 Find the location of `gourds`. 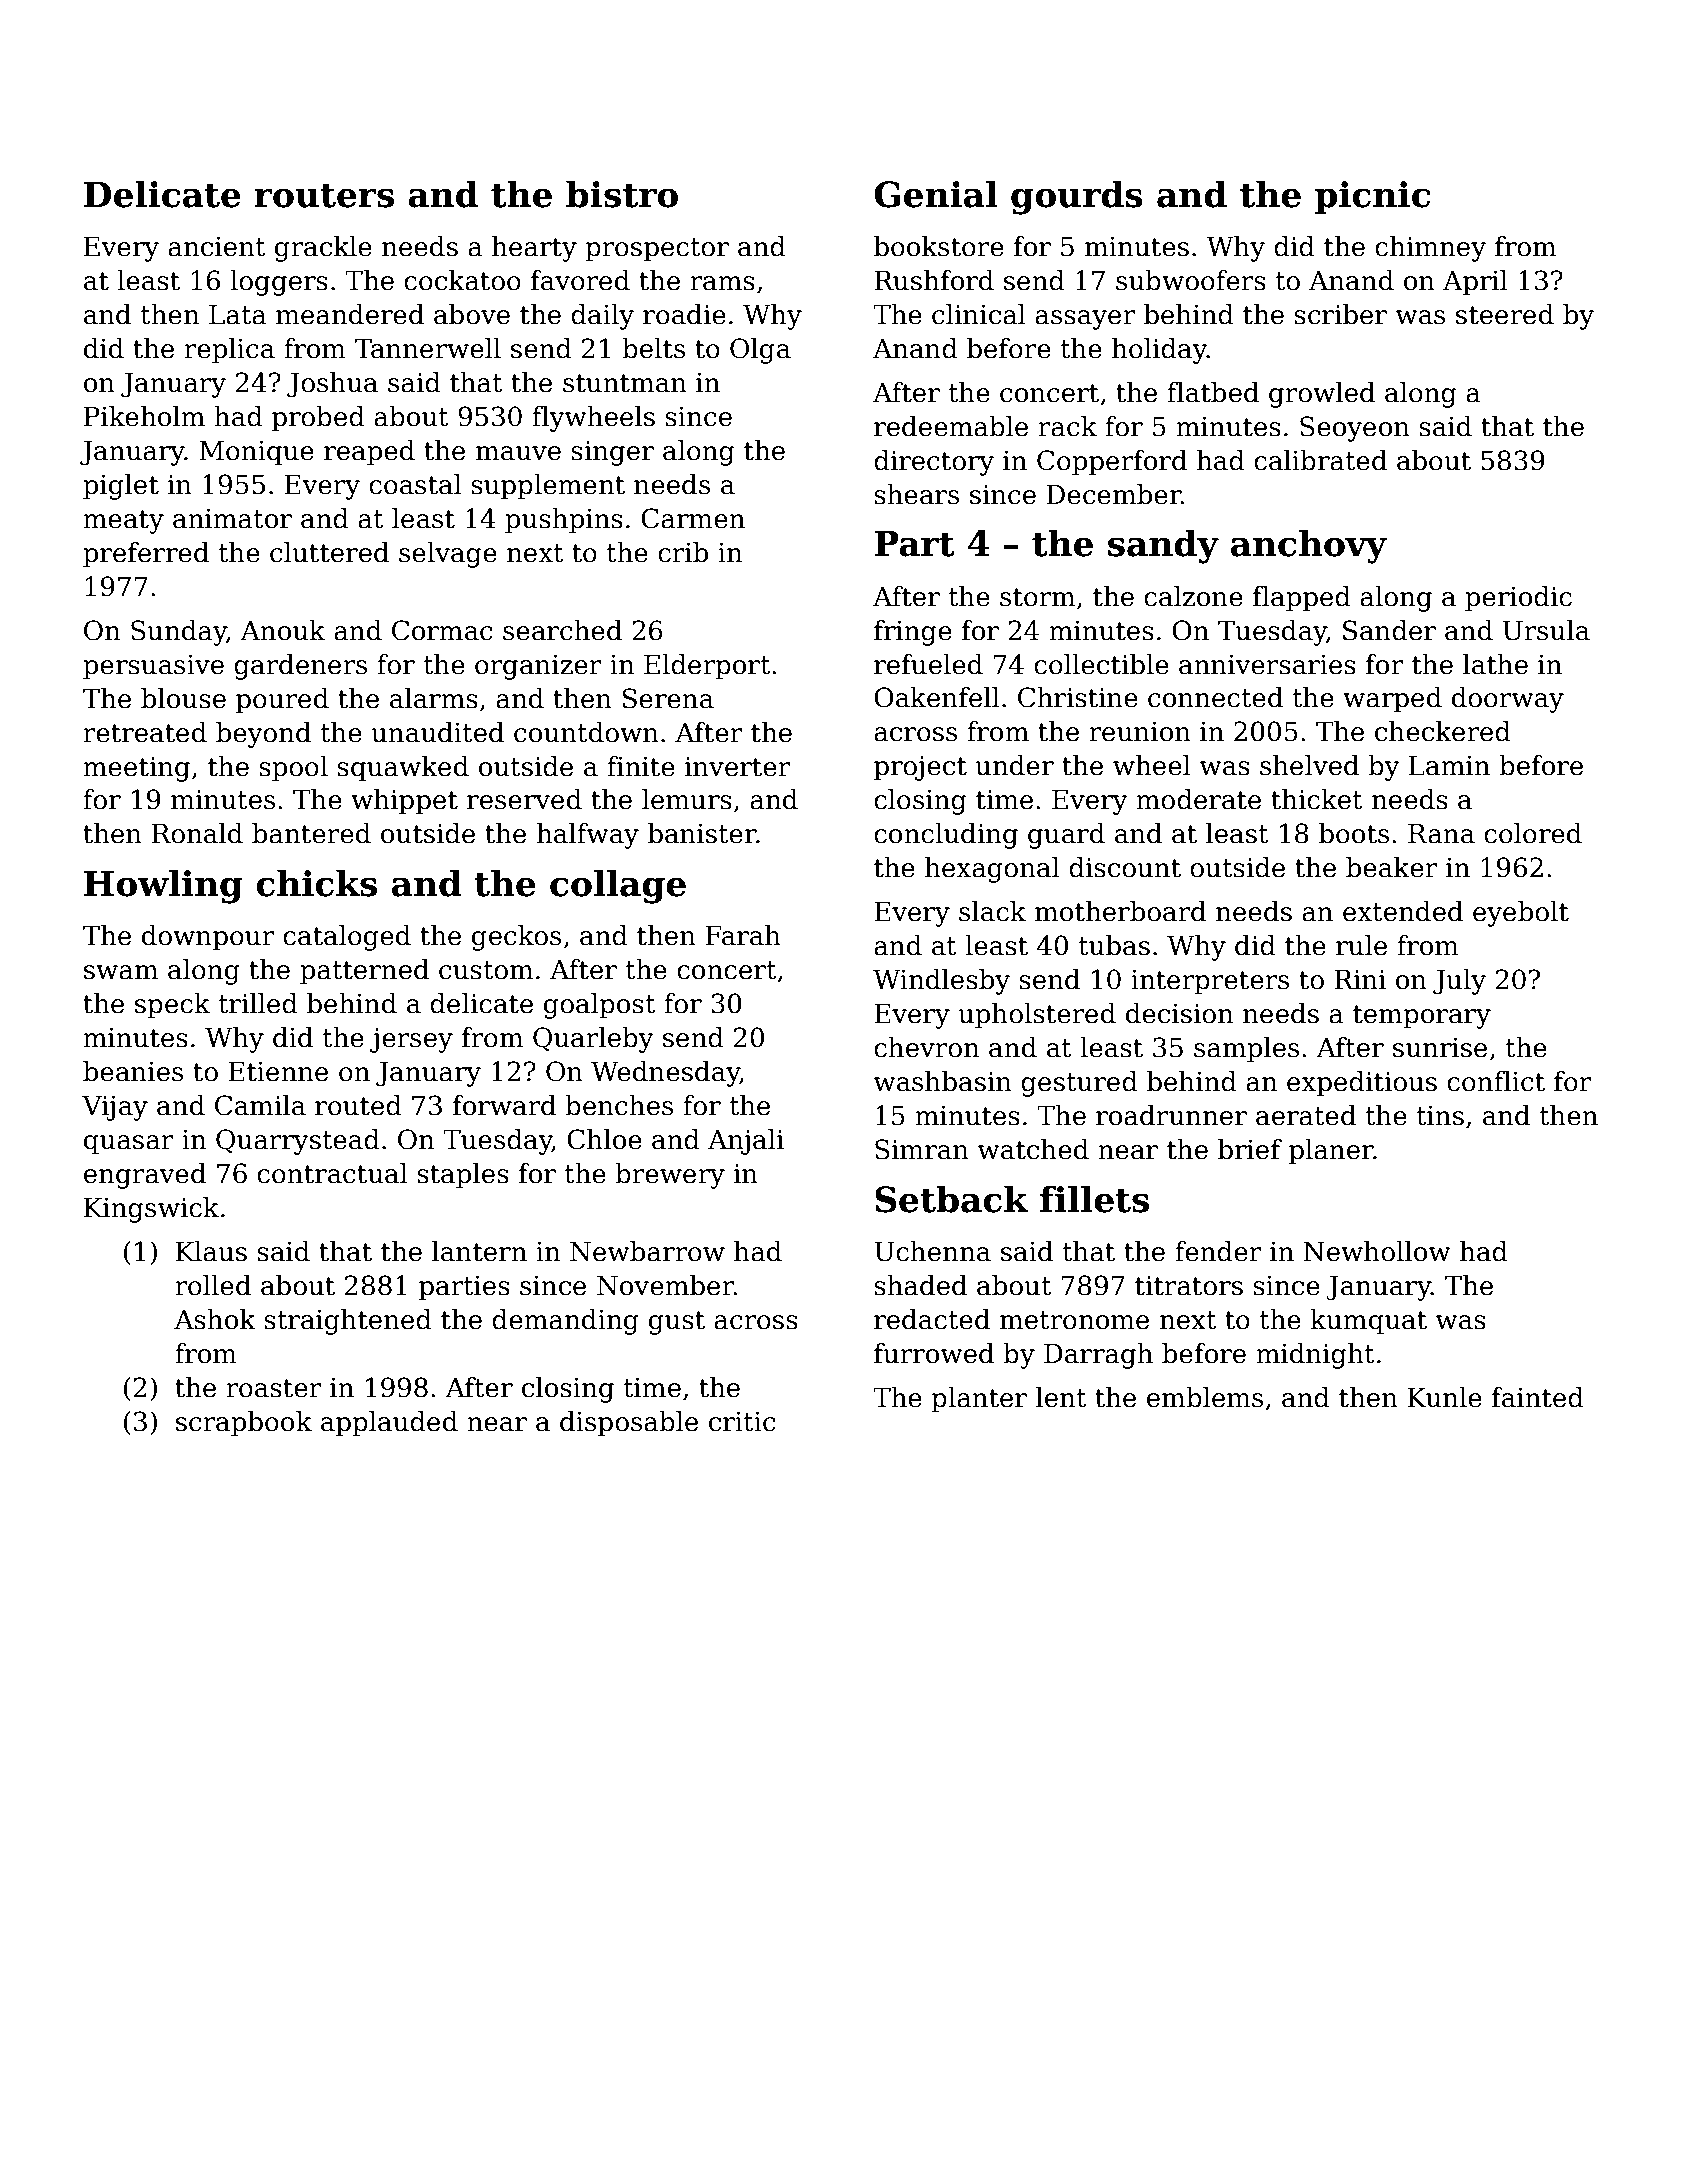

gourds is located at coordinates (1077, 197).
